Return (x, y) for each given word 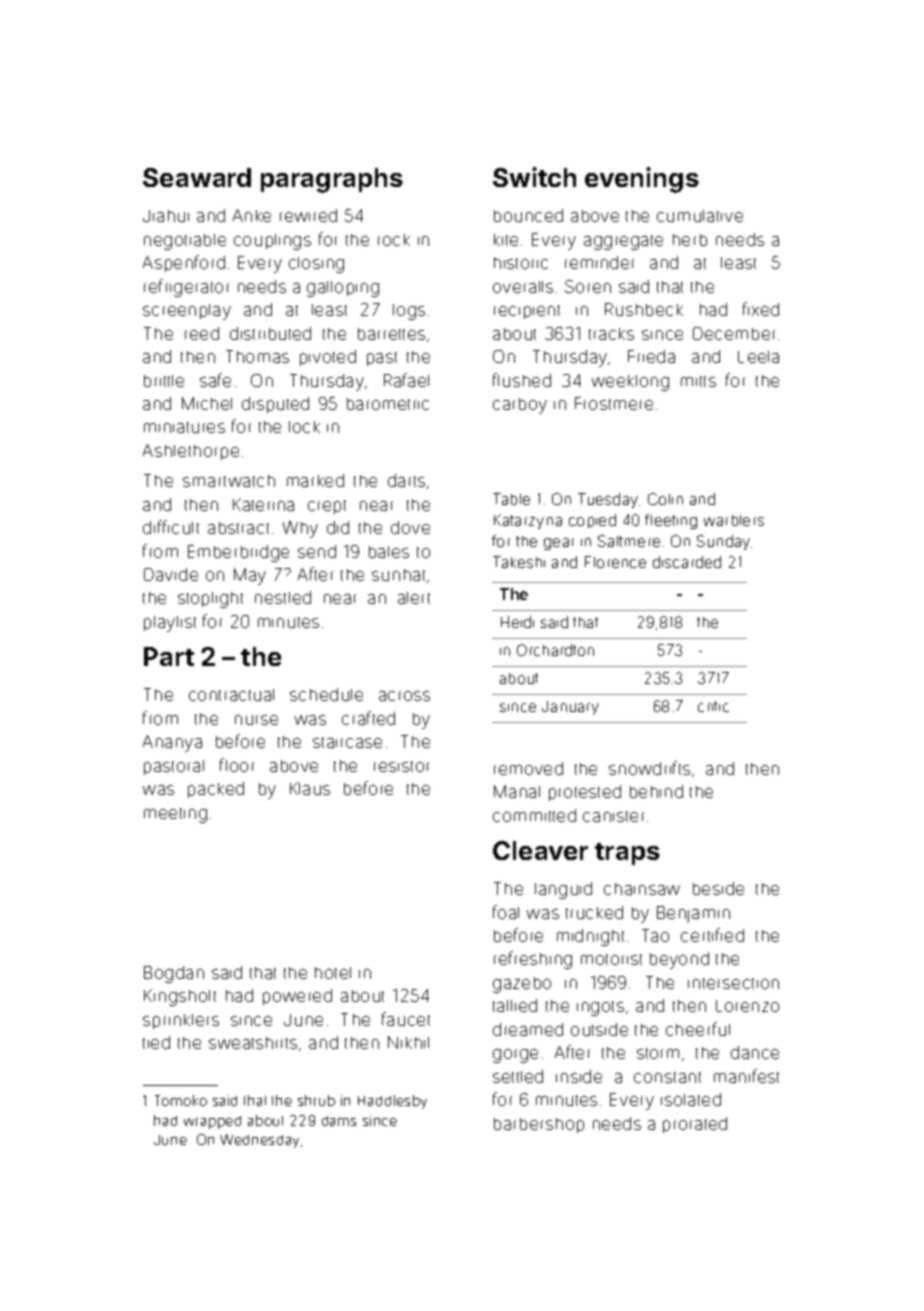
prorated (695, 1125)
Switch (534, 177)
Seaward (197, 177)
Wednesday (259, 1141)
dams (339, 1121)
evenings (642, 180)
